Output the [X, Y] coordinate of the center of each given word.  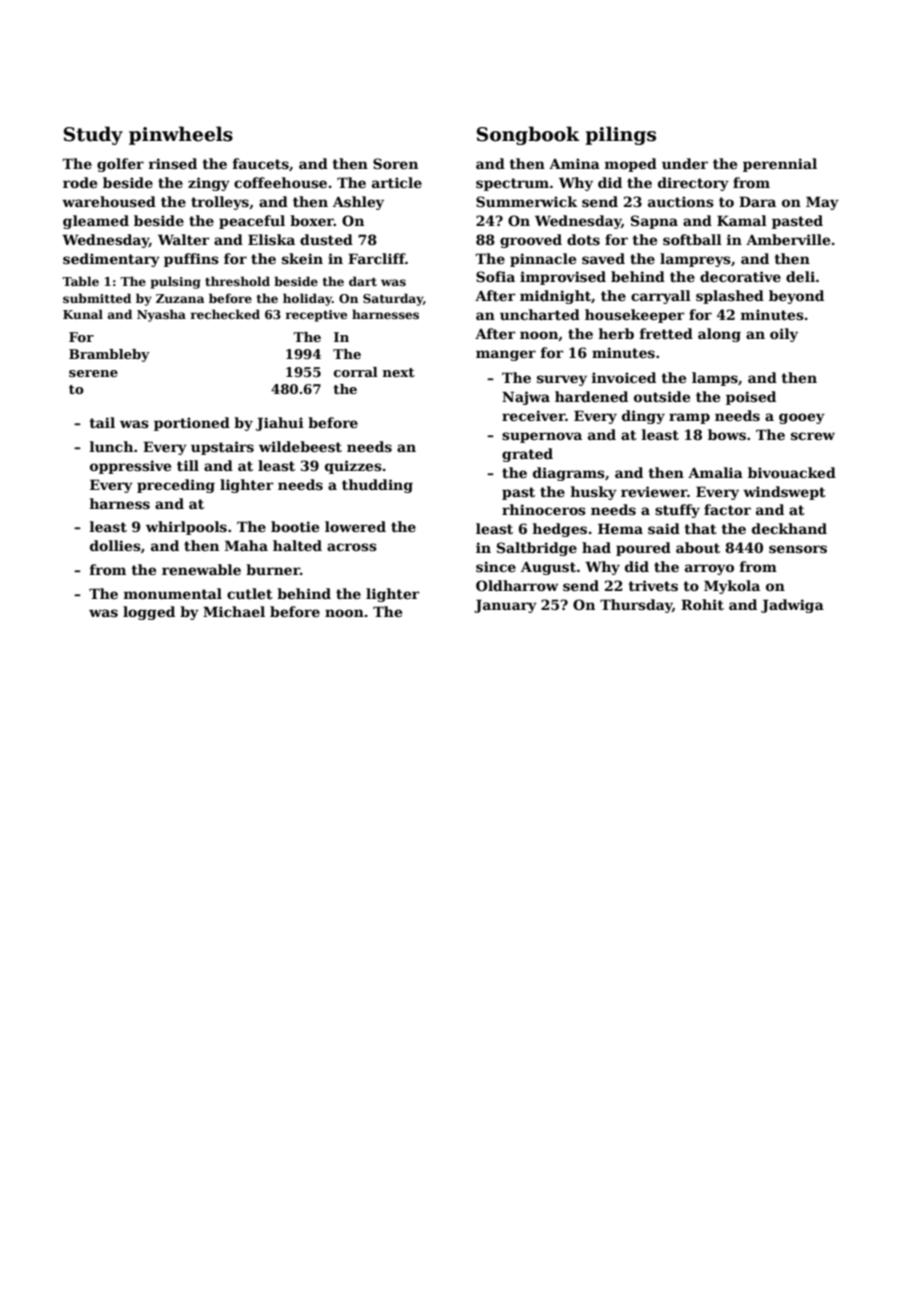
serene [93, 373]
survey [562, 380]
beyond [796, 297]
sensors [798, 549]
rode [80, 182]
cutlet [250, 593]
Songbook [528, 135]
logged [149, 613]
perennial [780, 165]
